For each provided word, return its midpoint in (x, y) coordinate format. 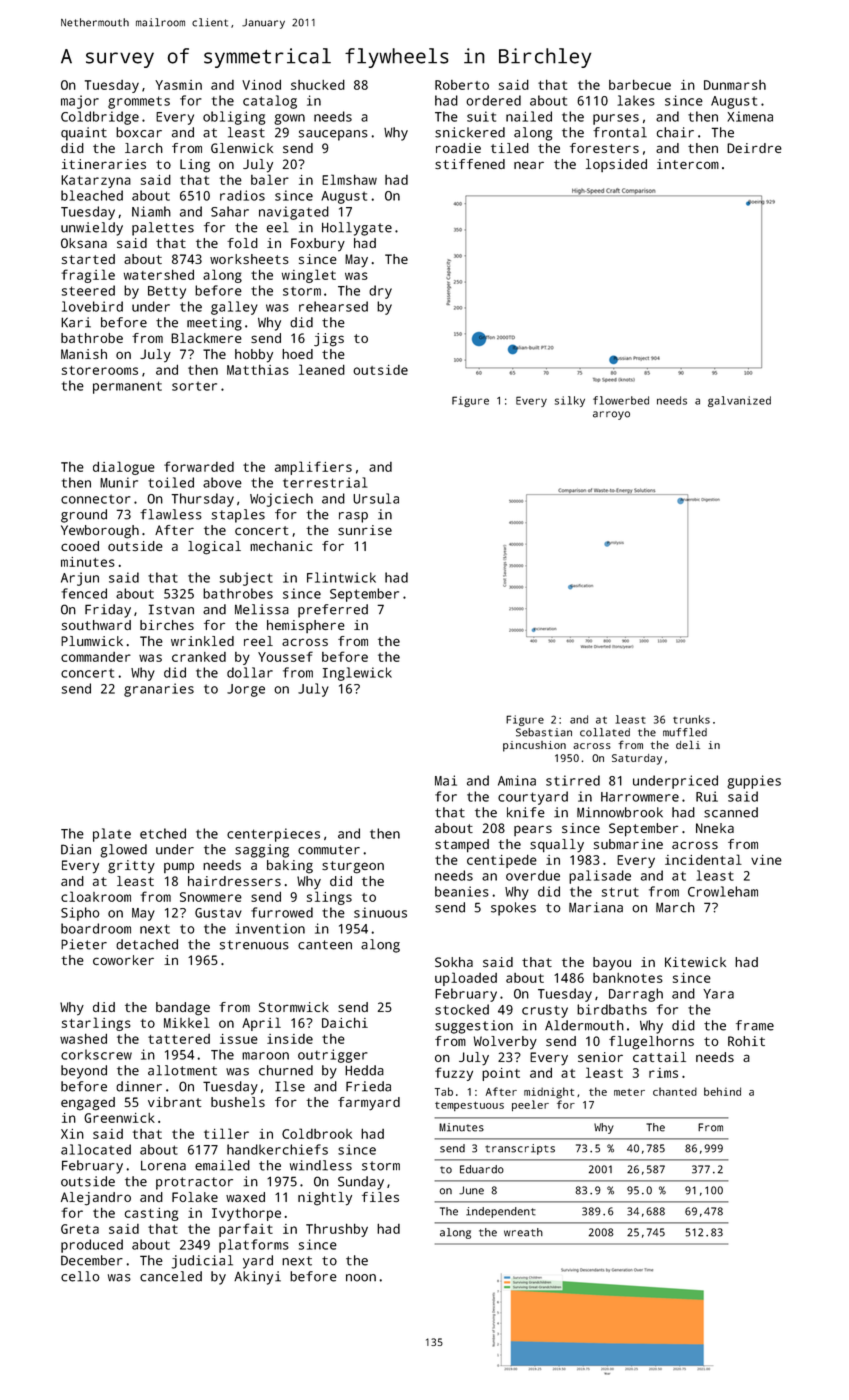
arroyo (611, 415)
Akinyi (257, 1278)
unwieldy (92, 229)
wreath (523, 1232)
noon (361, 1278)
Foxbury (318, 245)
